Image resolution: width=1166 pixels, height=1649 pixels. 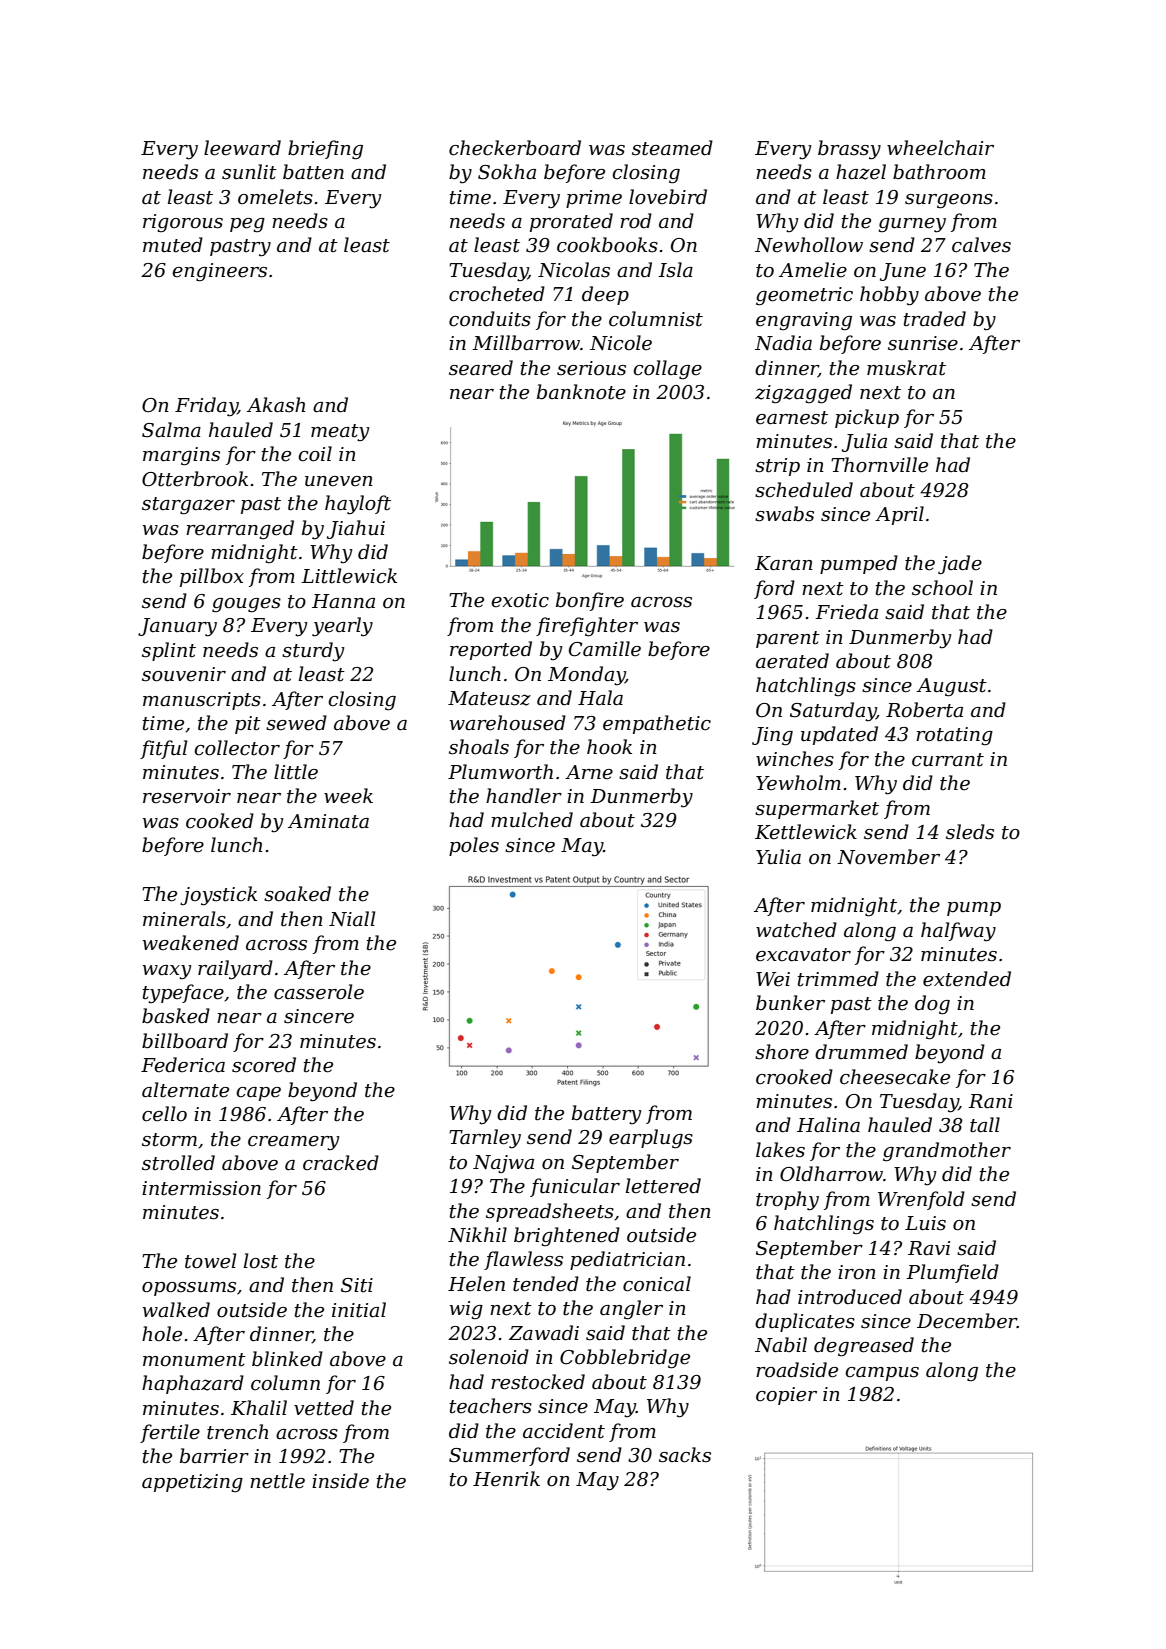 What do you see at coordinates (342, 627) in the screenshot?
I see `yearly` at bounding box center [342, 627].
